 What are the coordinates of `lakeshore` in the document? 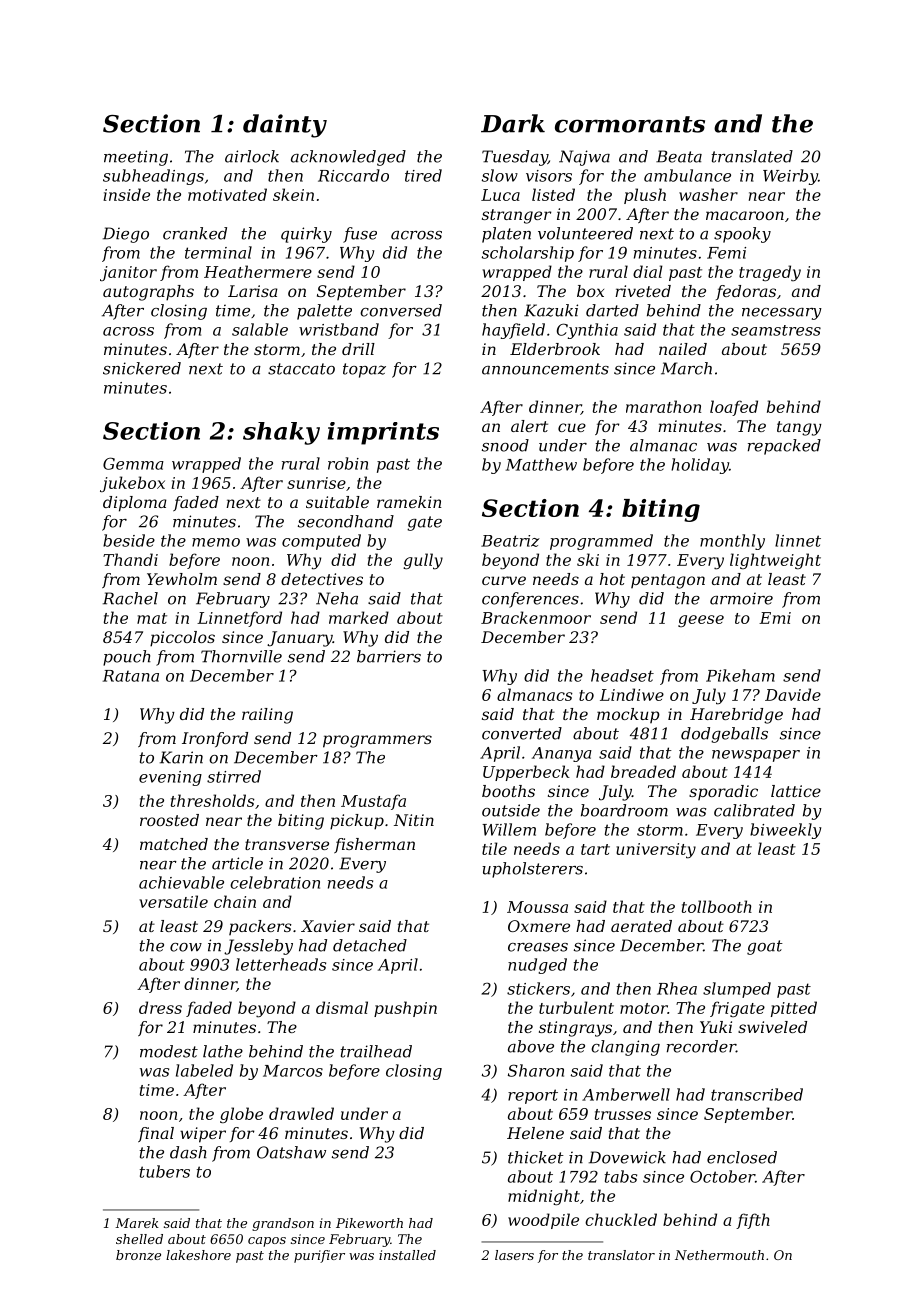 It's located at (198, 1255).
